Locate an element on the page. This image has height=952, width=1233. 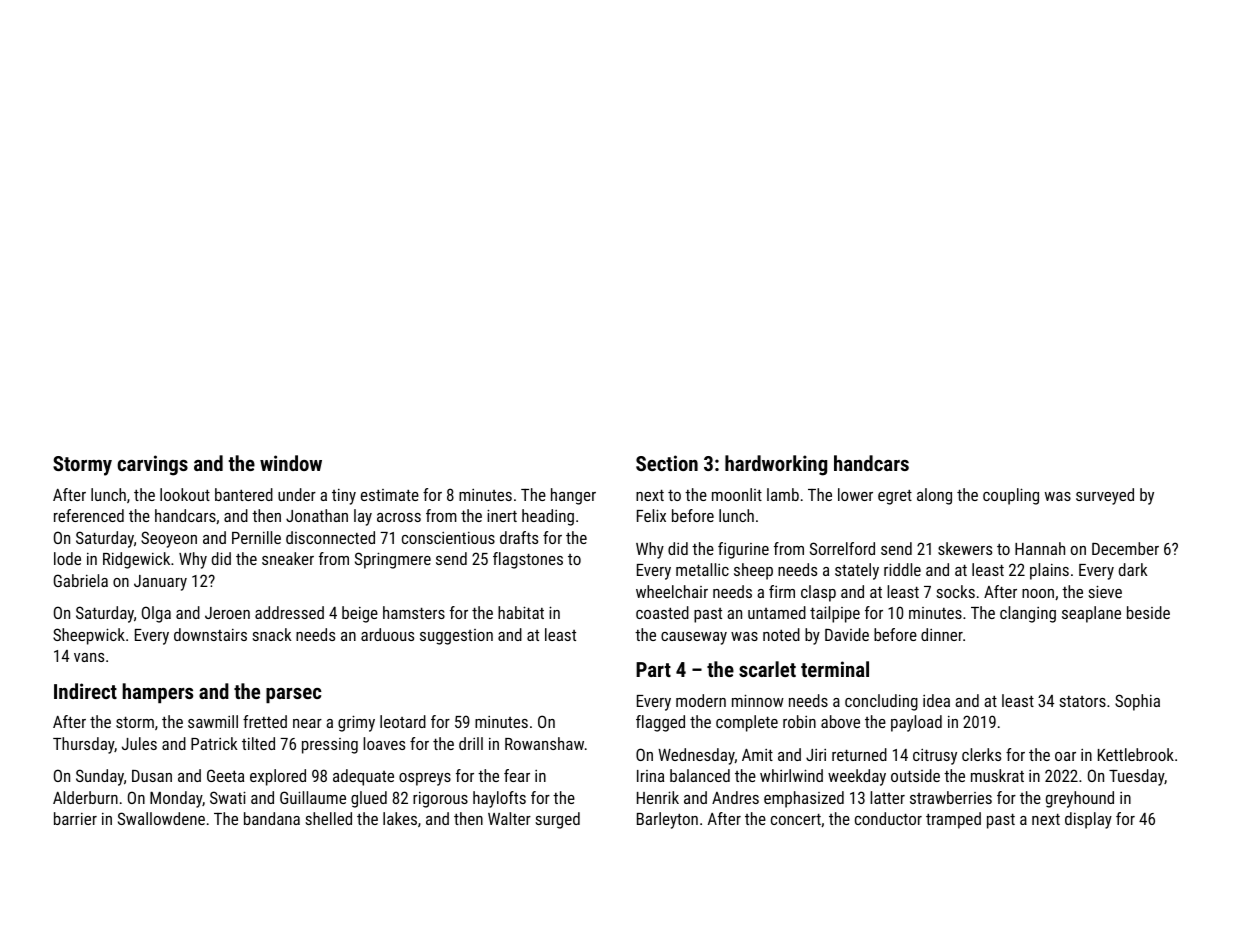
sieve is located at coordinates (1105, 591).
